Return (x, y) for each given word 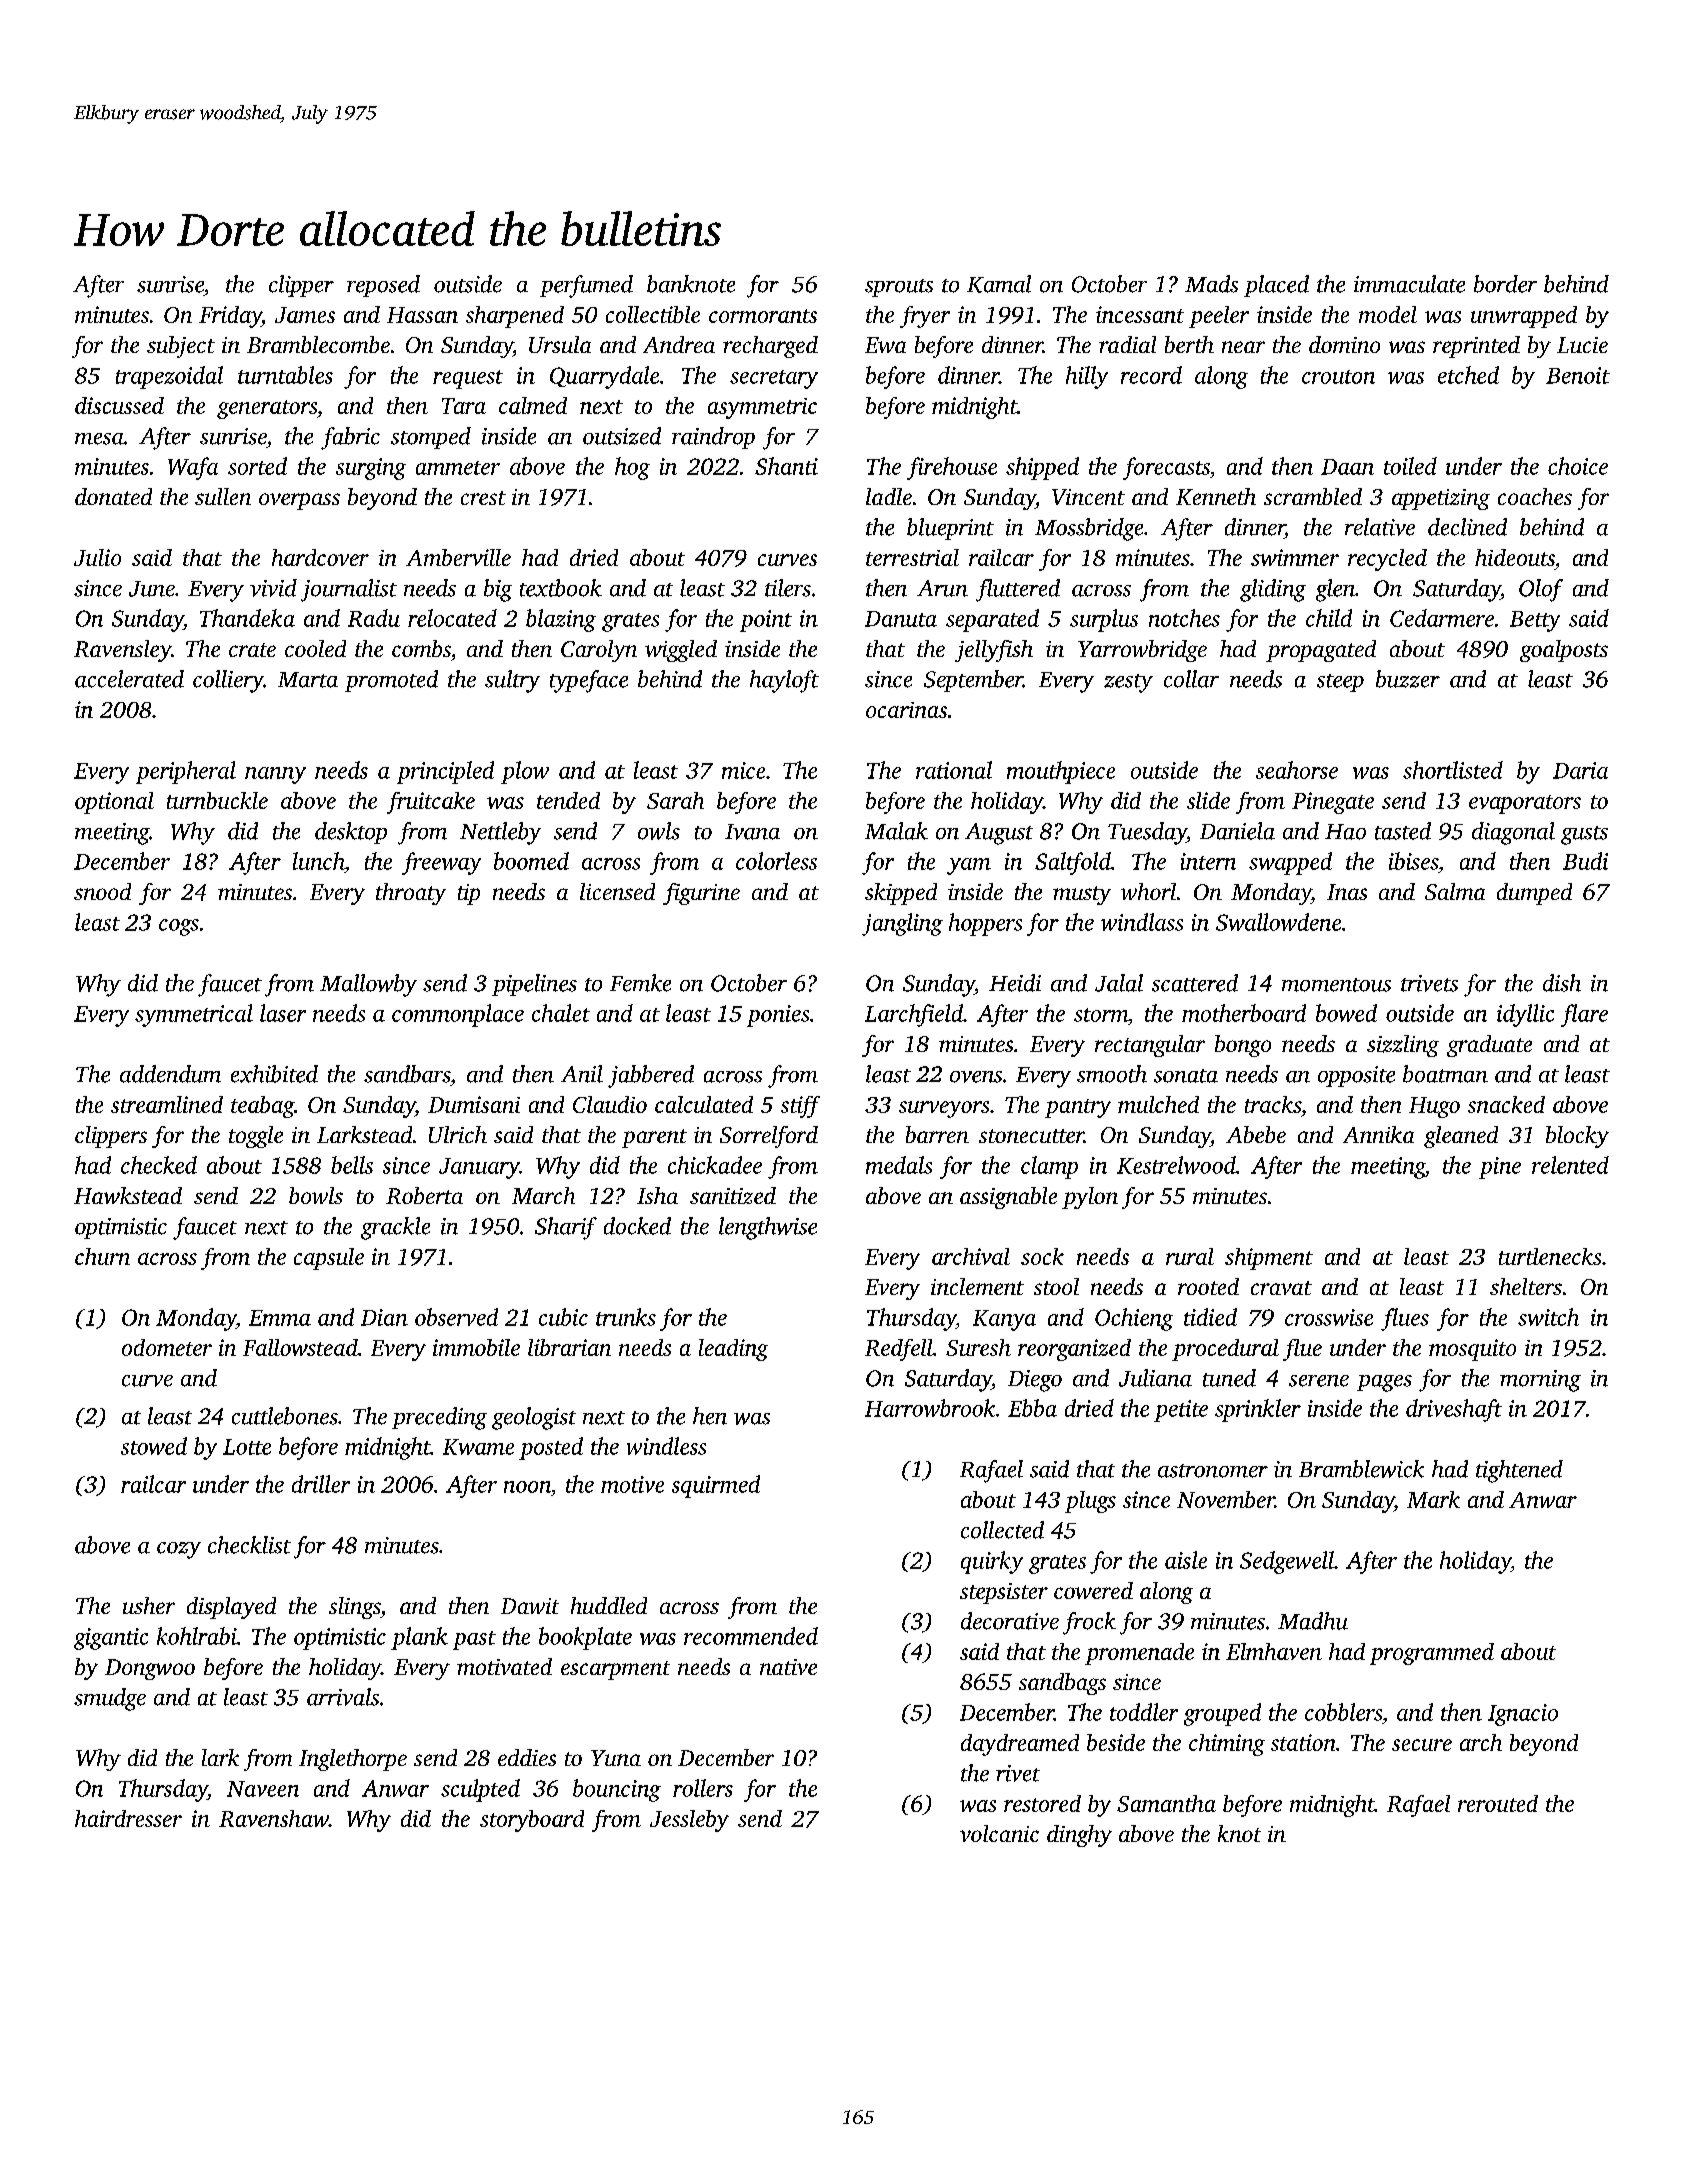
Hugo (1434, 1107)
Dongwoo (150, 1669)
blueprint (950, 529)
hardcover (320, 557)
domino (1344, 344)
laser (283, 1013)
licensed (617, 891)
